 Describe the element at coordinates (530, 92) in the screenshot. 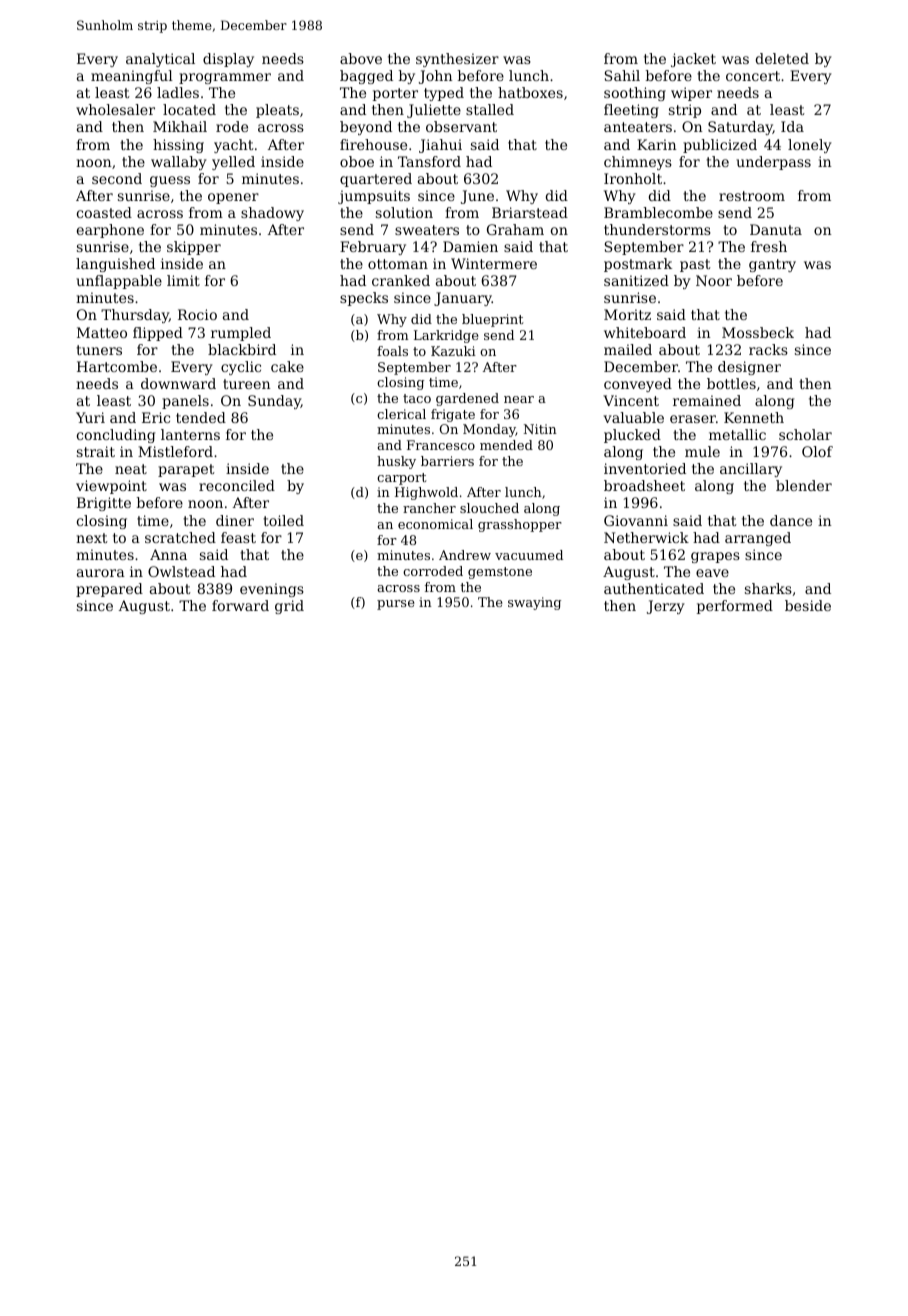

I see `hatboxes` at that location.
